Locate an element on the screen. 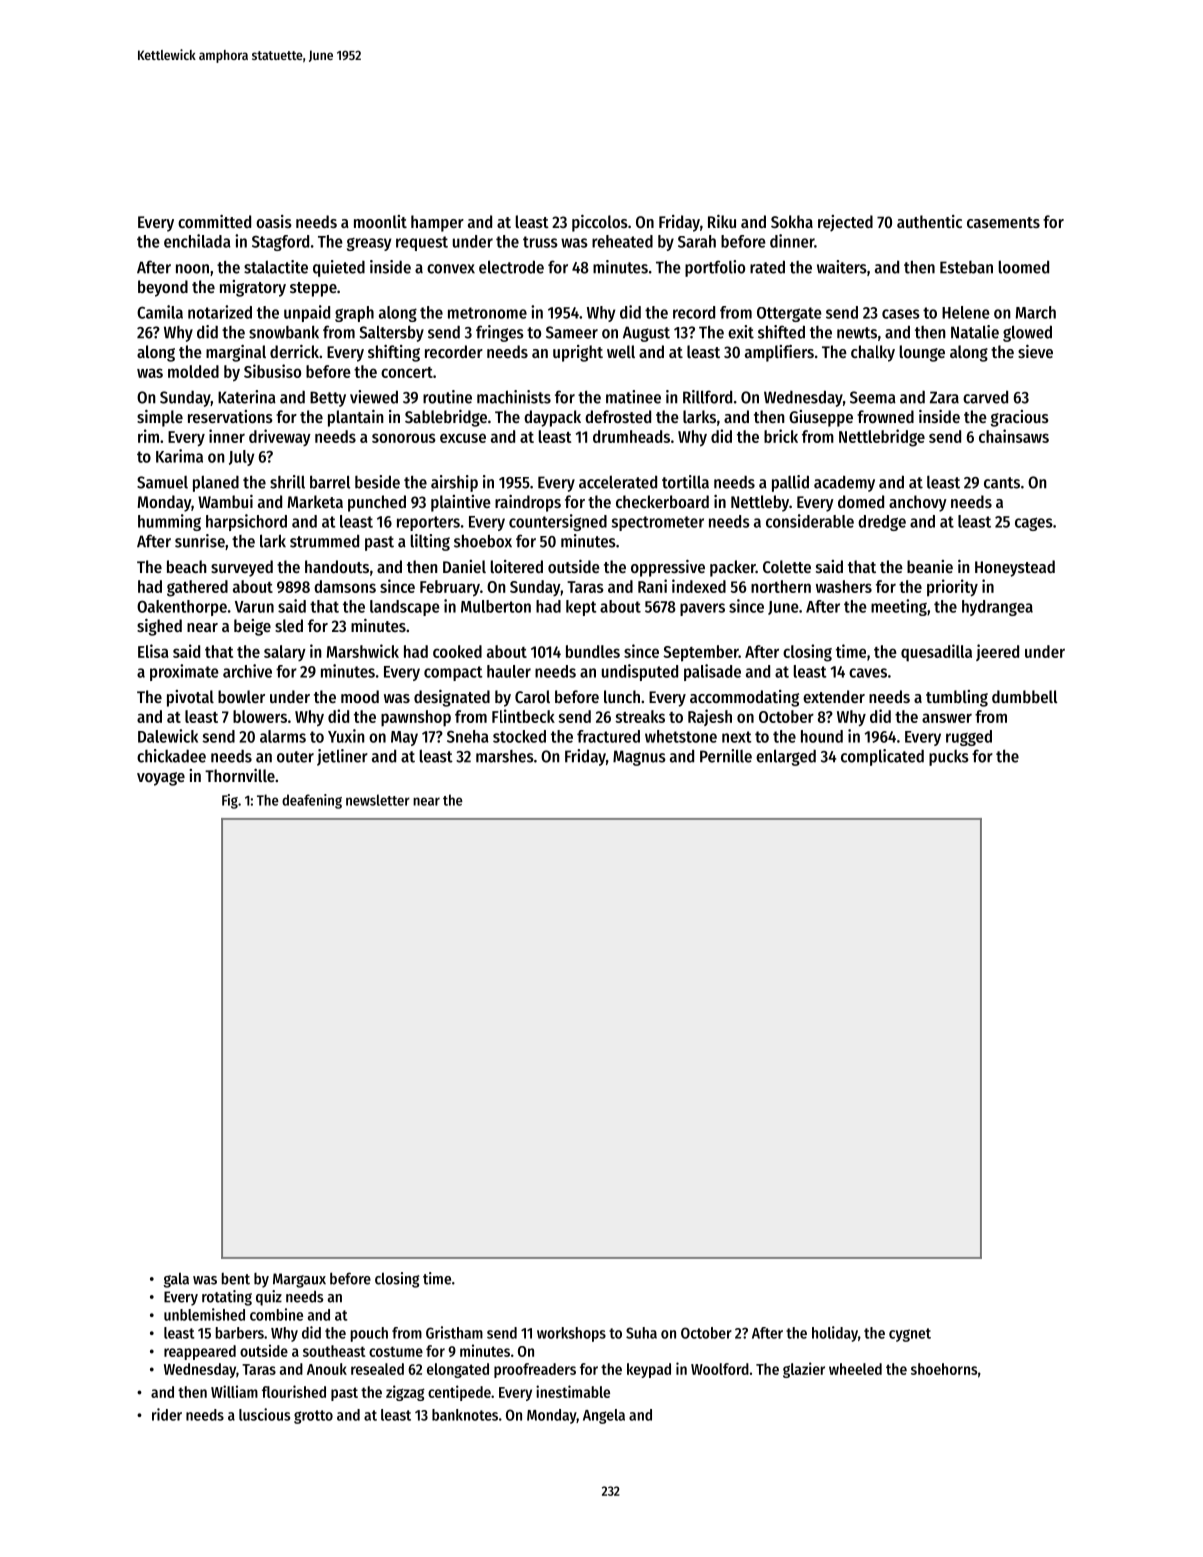  anchovy is located at coordinates (918, 503).
